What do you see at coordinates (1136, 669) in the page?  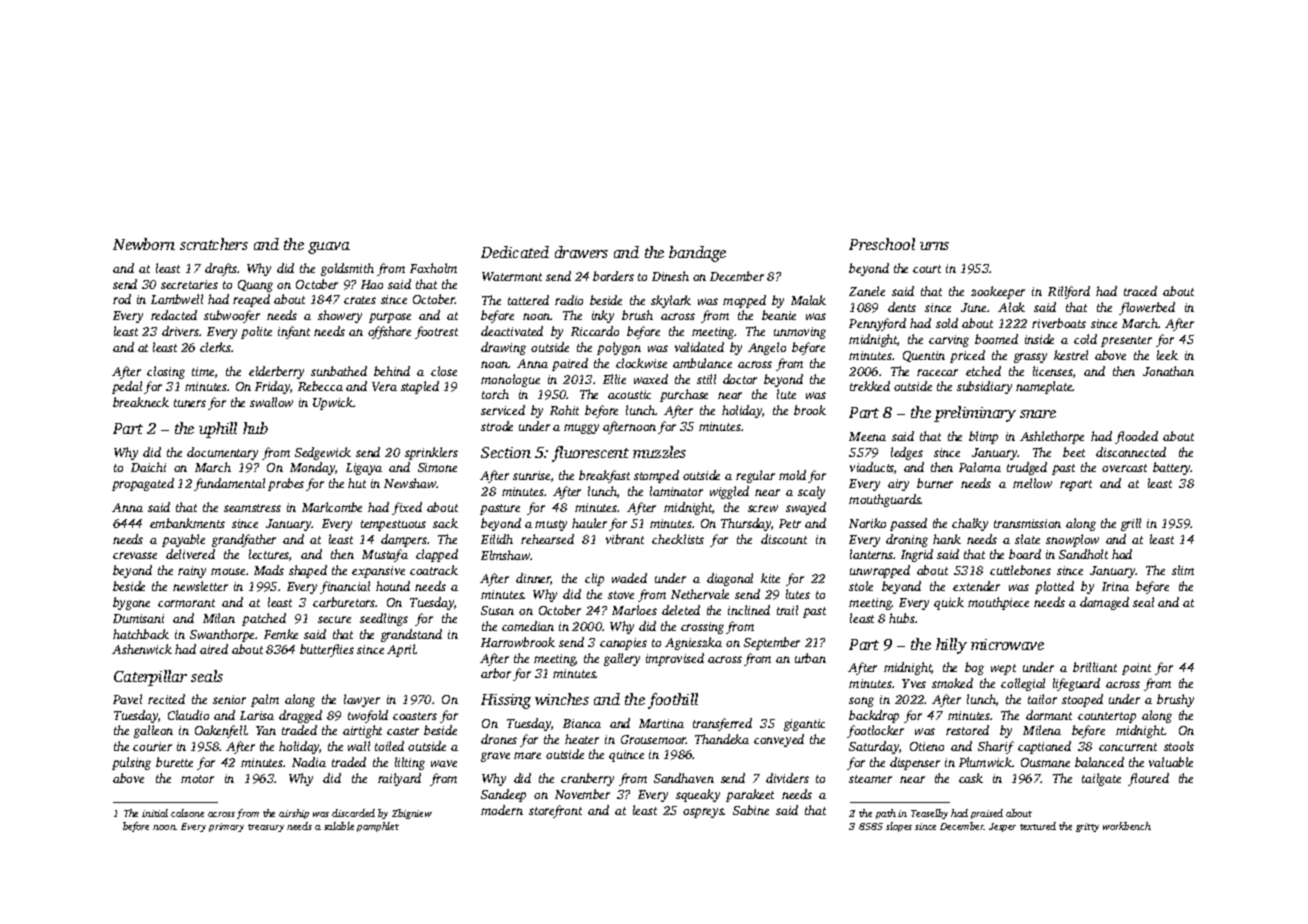 I see `point` at bounding box center [1136, 669].
